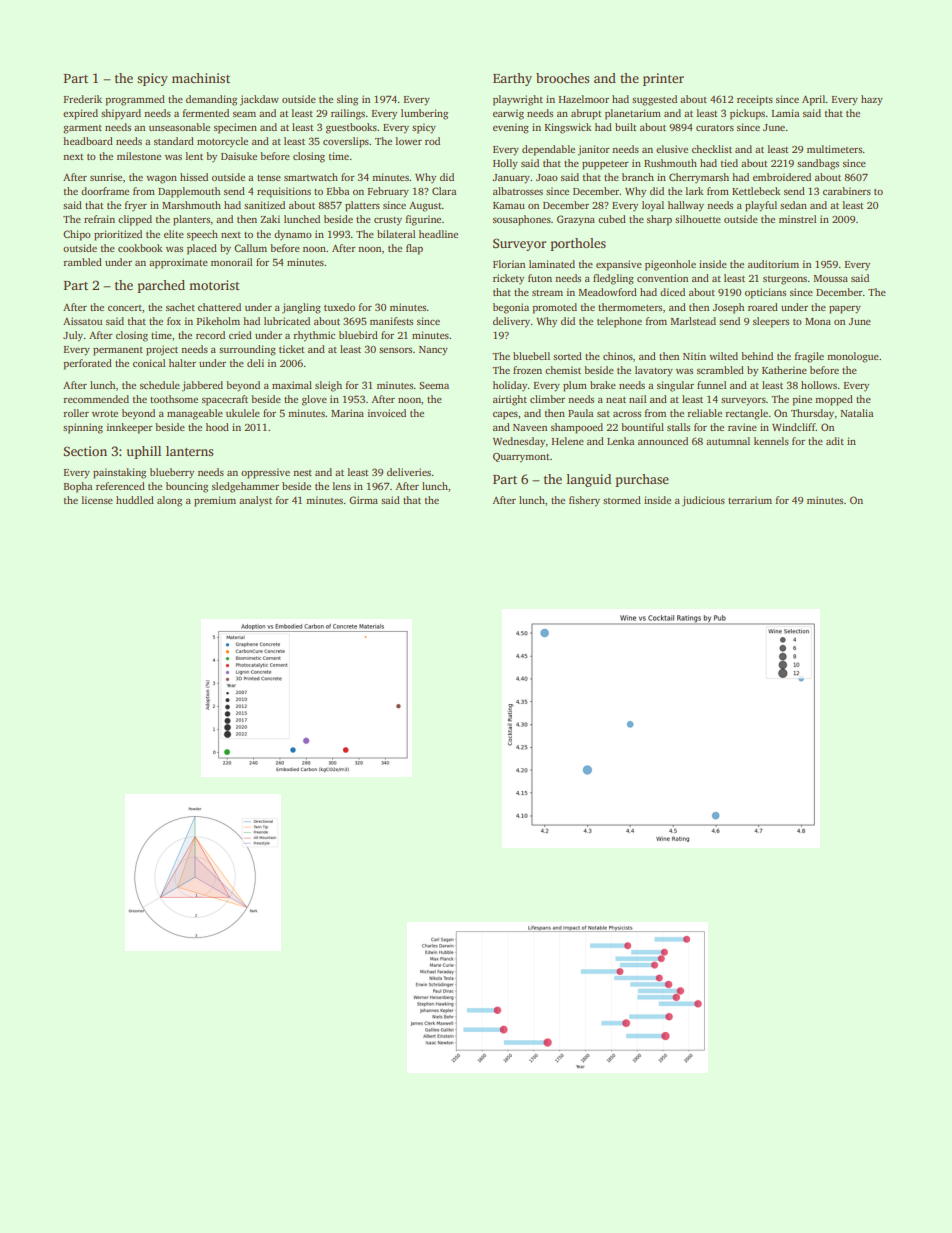 The image size is (952, 1233). Describe the element at coordinates (182, 363) in the screenshot. I see `halter` at that location.
